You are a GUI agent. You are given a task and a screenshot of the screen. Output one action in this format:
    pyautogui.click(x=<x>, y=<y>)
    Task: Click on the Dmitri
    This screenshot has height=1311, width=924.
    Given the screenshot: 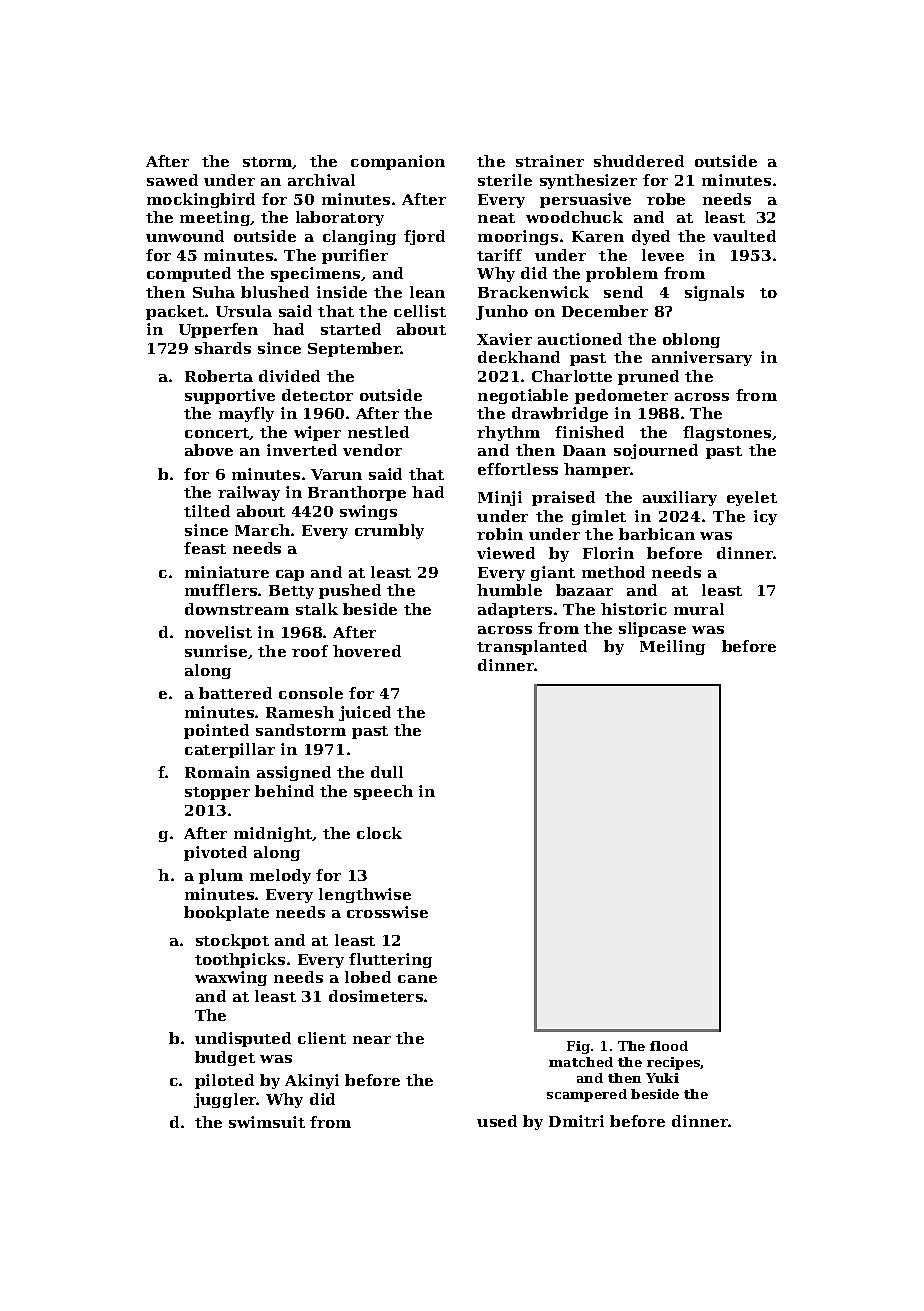 What is the action you would take?
    pyautogui.click(x=576, y=1121)
